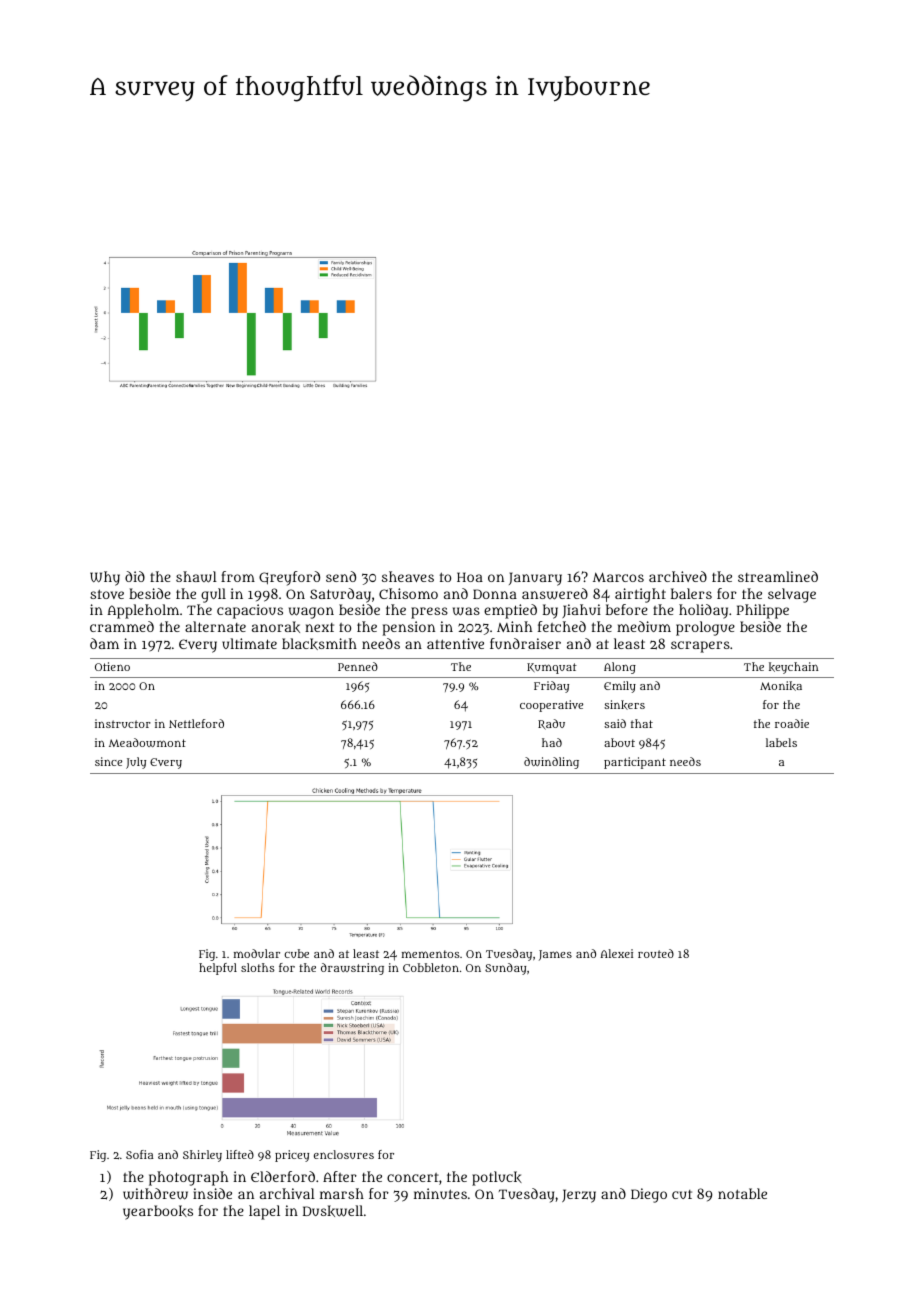 The image size is (924, 1308). Describe the element at coordinates (431, 967) in the screenshot. I see `Cobbleton` at that location.
